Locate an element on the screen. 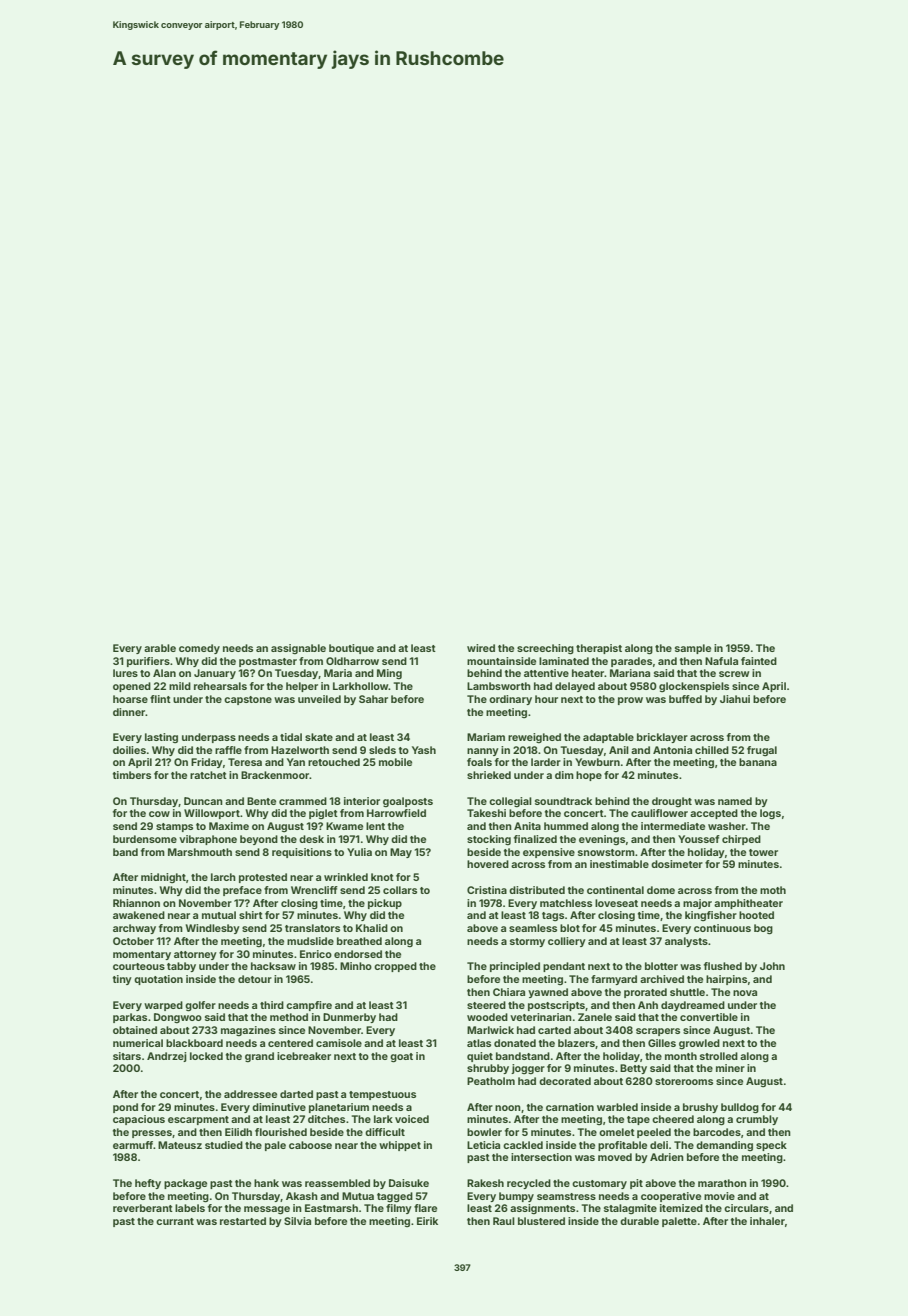 Image resolution: width=908 pixels, height=1316 pixels. banana is located at coordinates (758, 762).
